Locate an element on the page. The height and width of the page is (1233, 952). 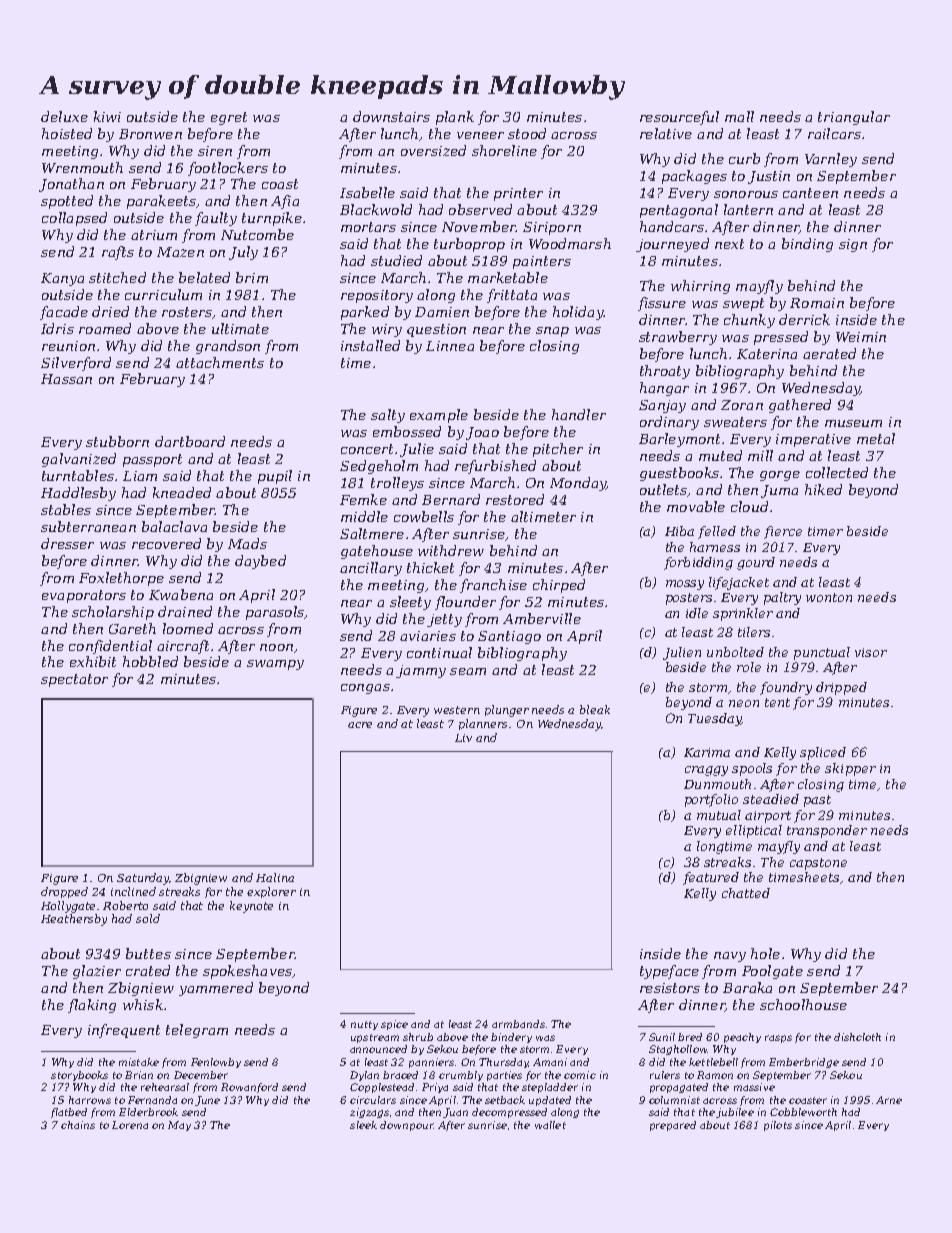
hole is located at coordinates (765, 953).
